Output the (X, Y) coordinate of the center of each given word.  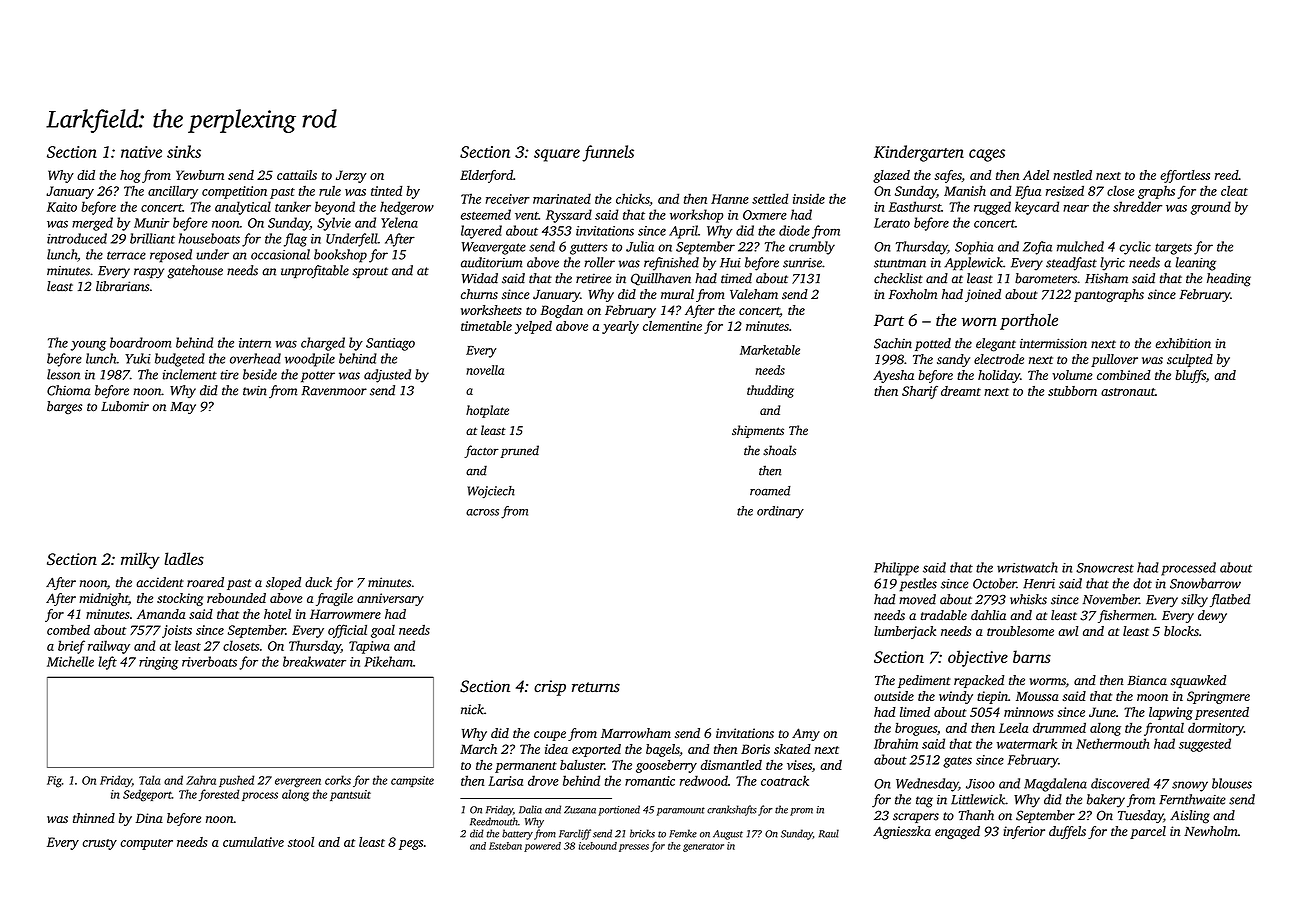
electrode (999, 359)
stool (301, 842)
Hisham (1106, 278)
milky (140, 560)
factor (481, 451)
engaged (957, 832)
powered (542, 847)
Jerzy (351, 176)
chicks (633, 199)
